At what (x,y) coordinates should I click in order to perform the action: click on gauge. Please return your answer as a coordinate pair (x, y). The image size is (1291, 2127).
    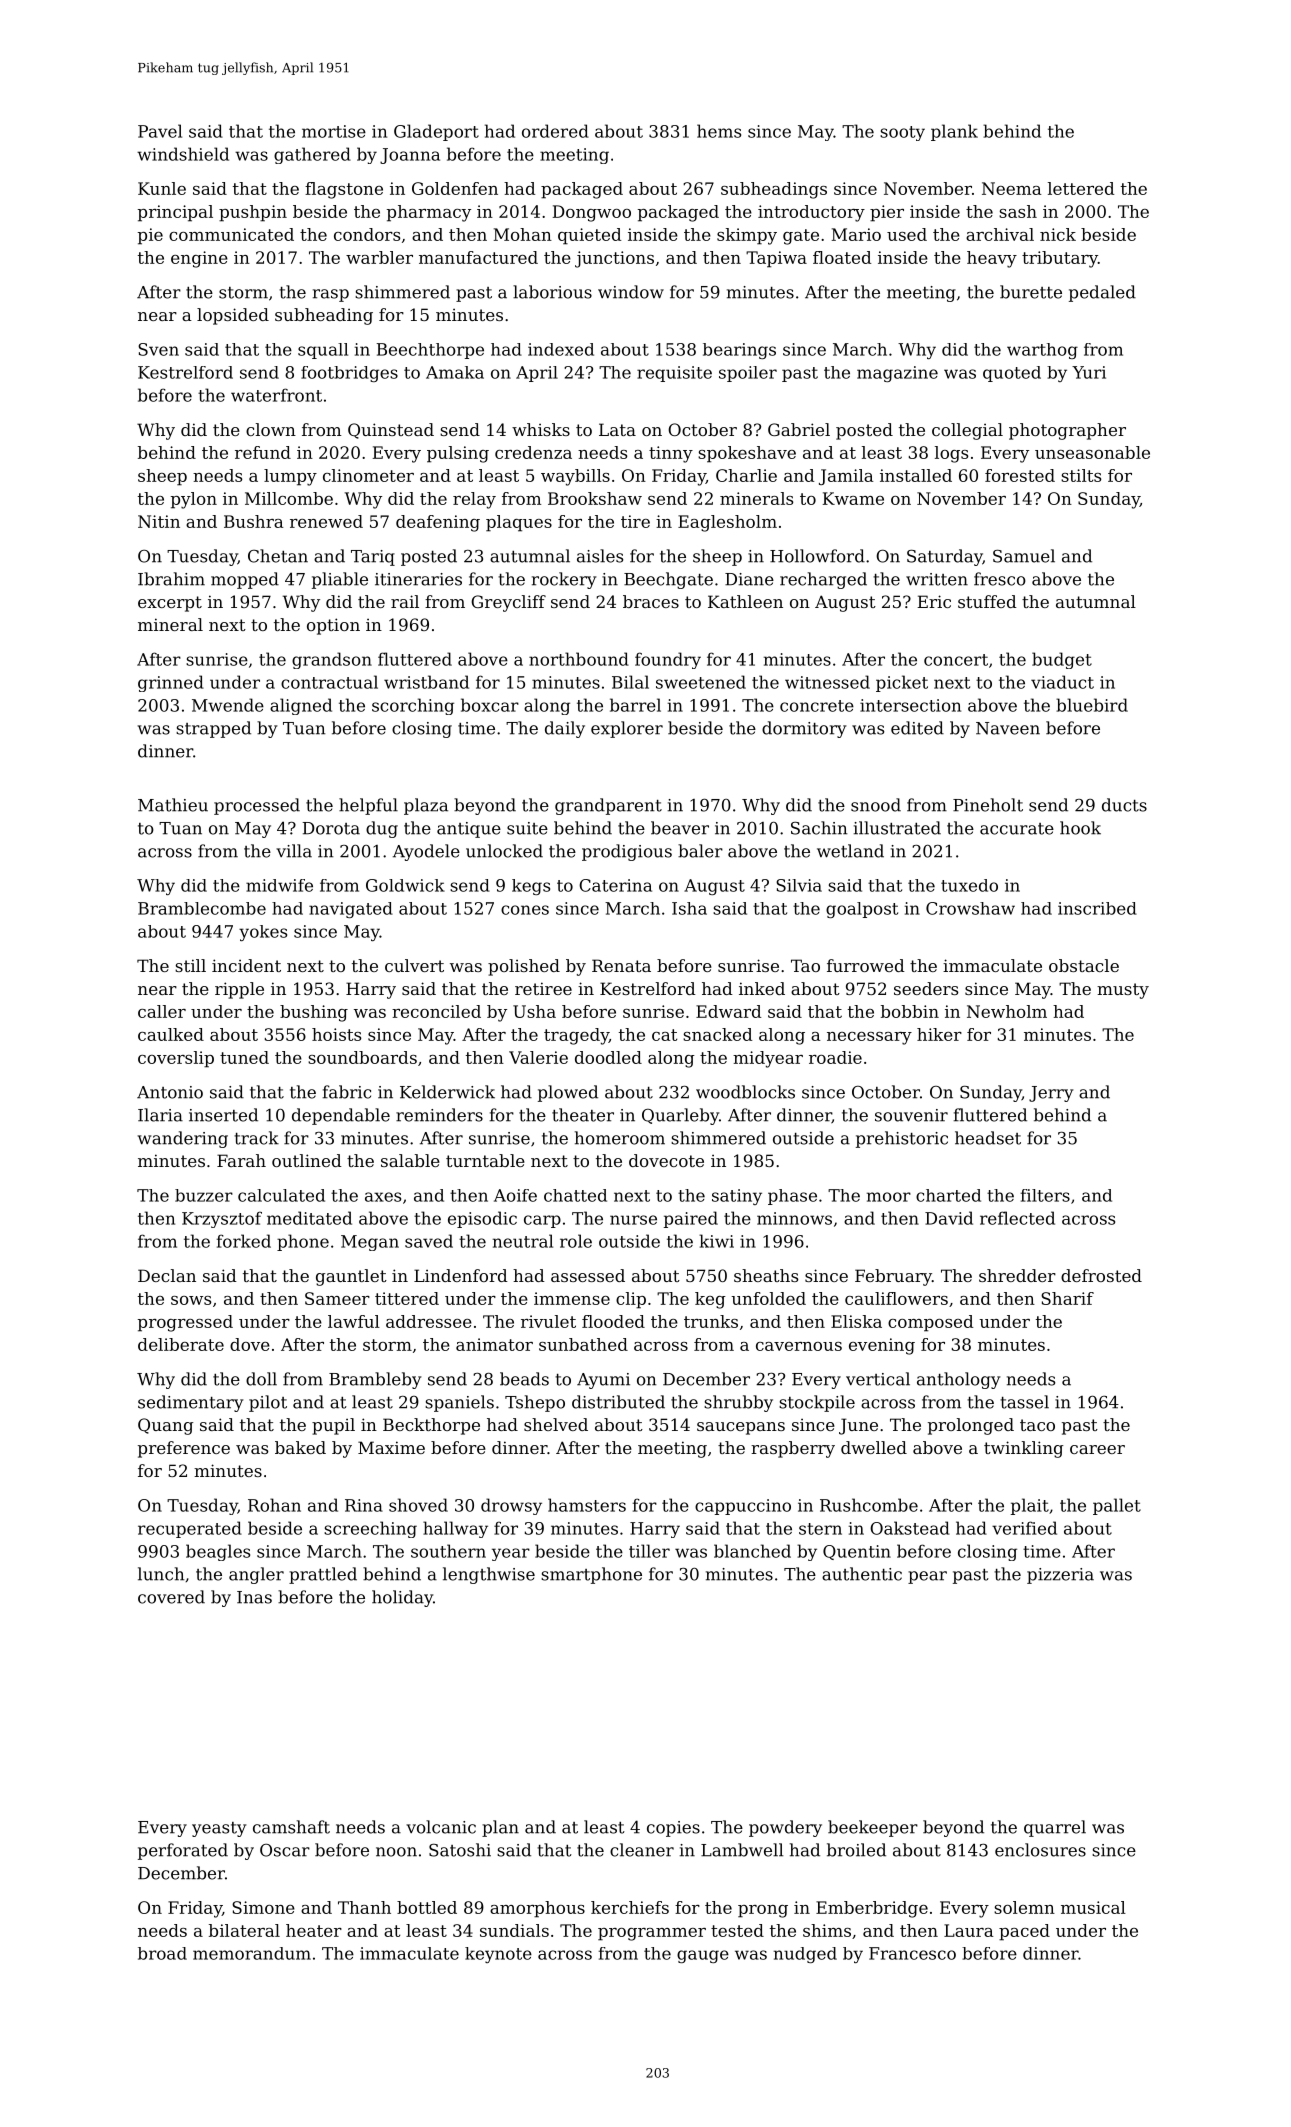
    Looking at the image, I should click on (703, 1956).
